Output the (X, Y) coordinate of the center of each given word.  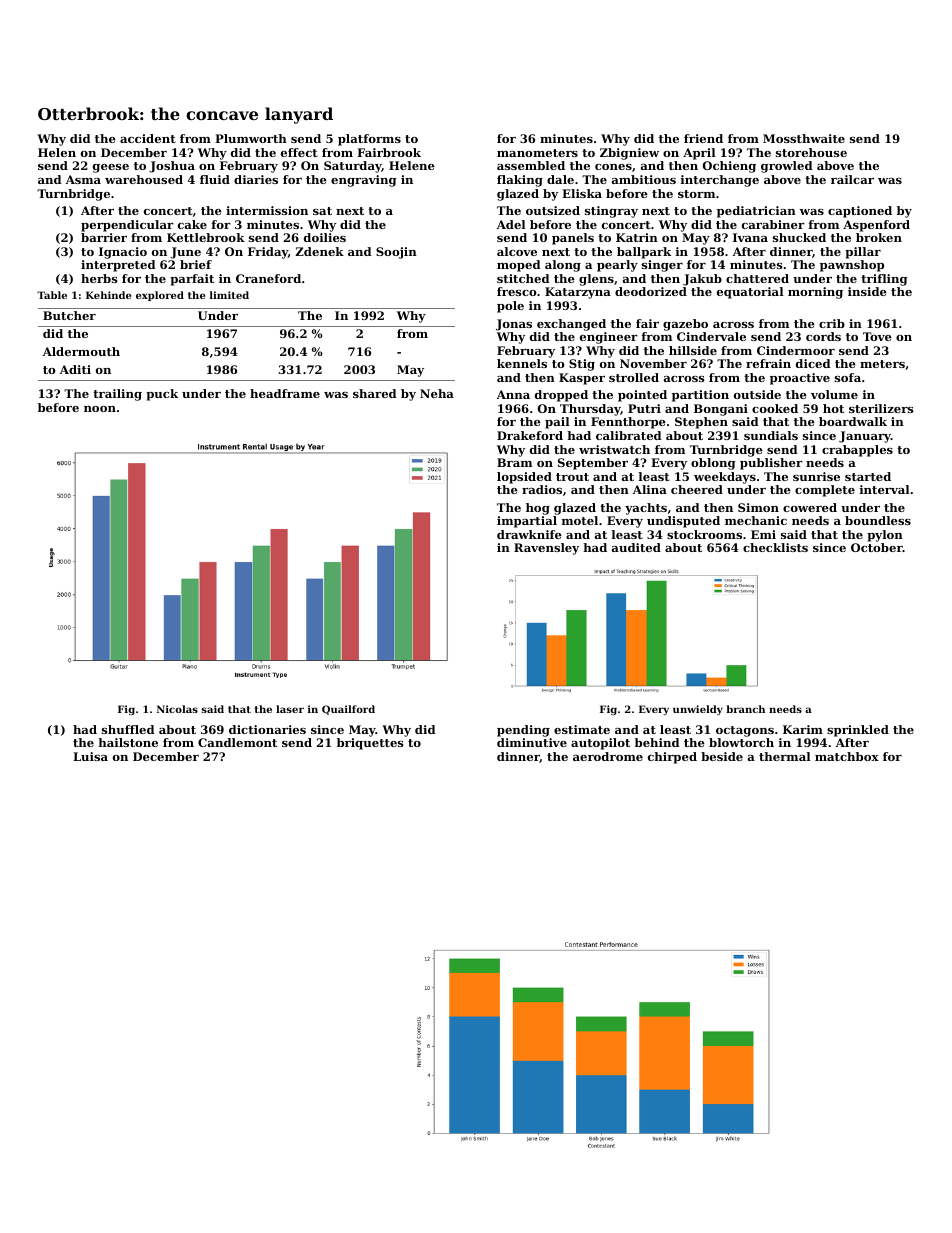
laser (290, 709)
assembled (531, 165)
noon (100, 409)
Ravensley (546, 549)
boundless (878, 520)
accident (148, 138)
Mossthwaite (804, 138)
